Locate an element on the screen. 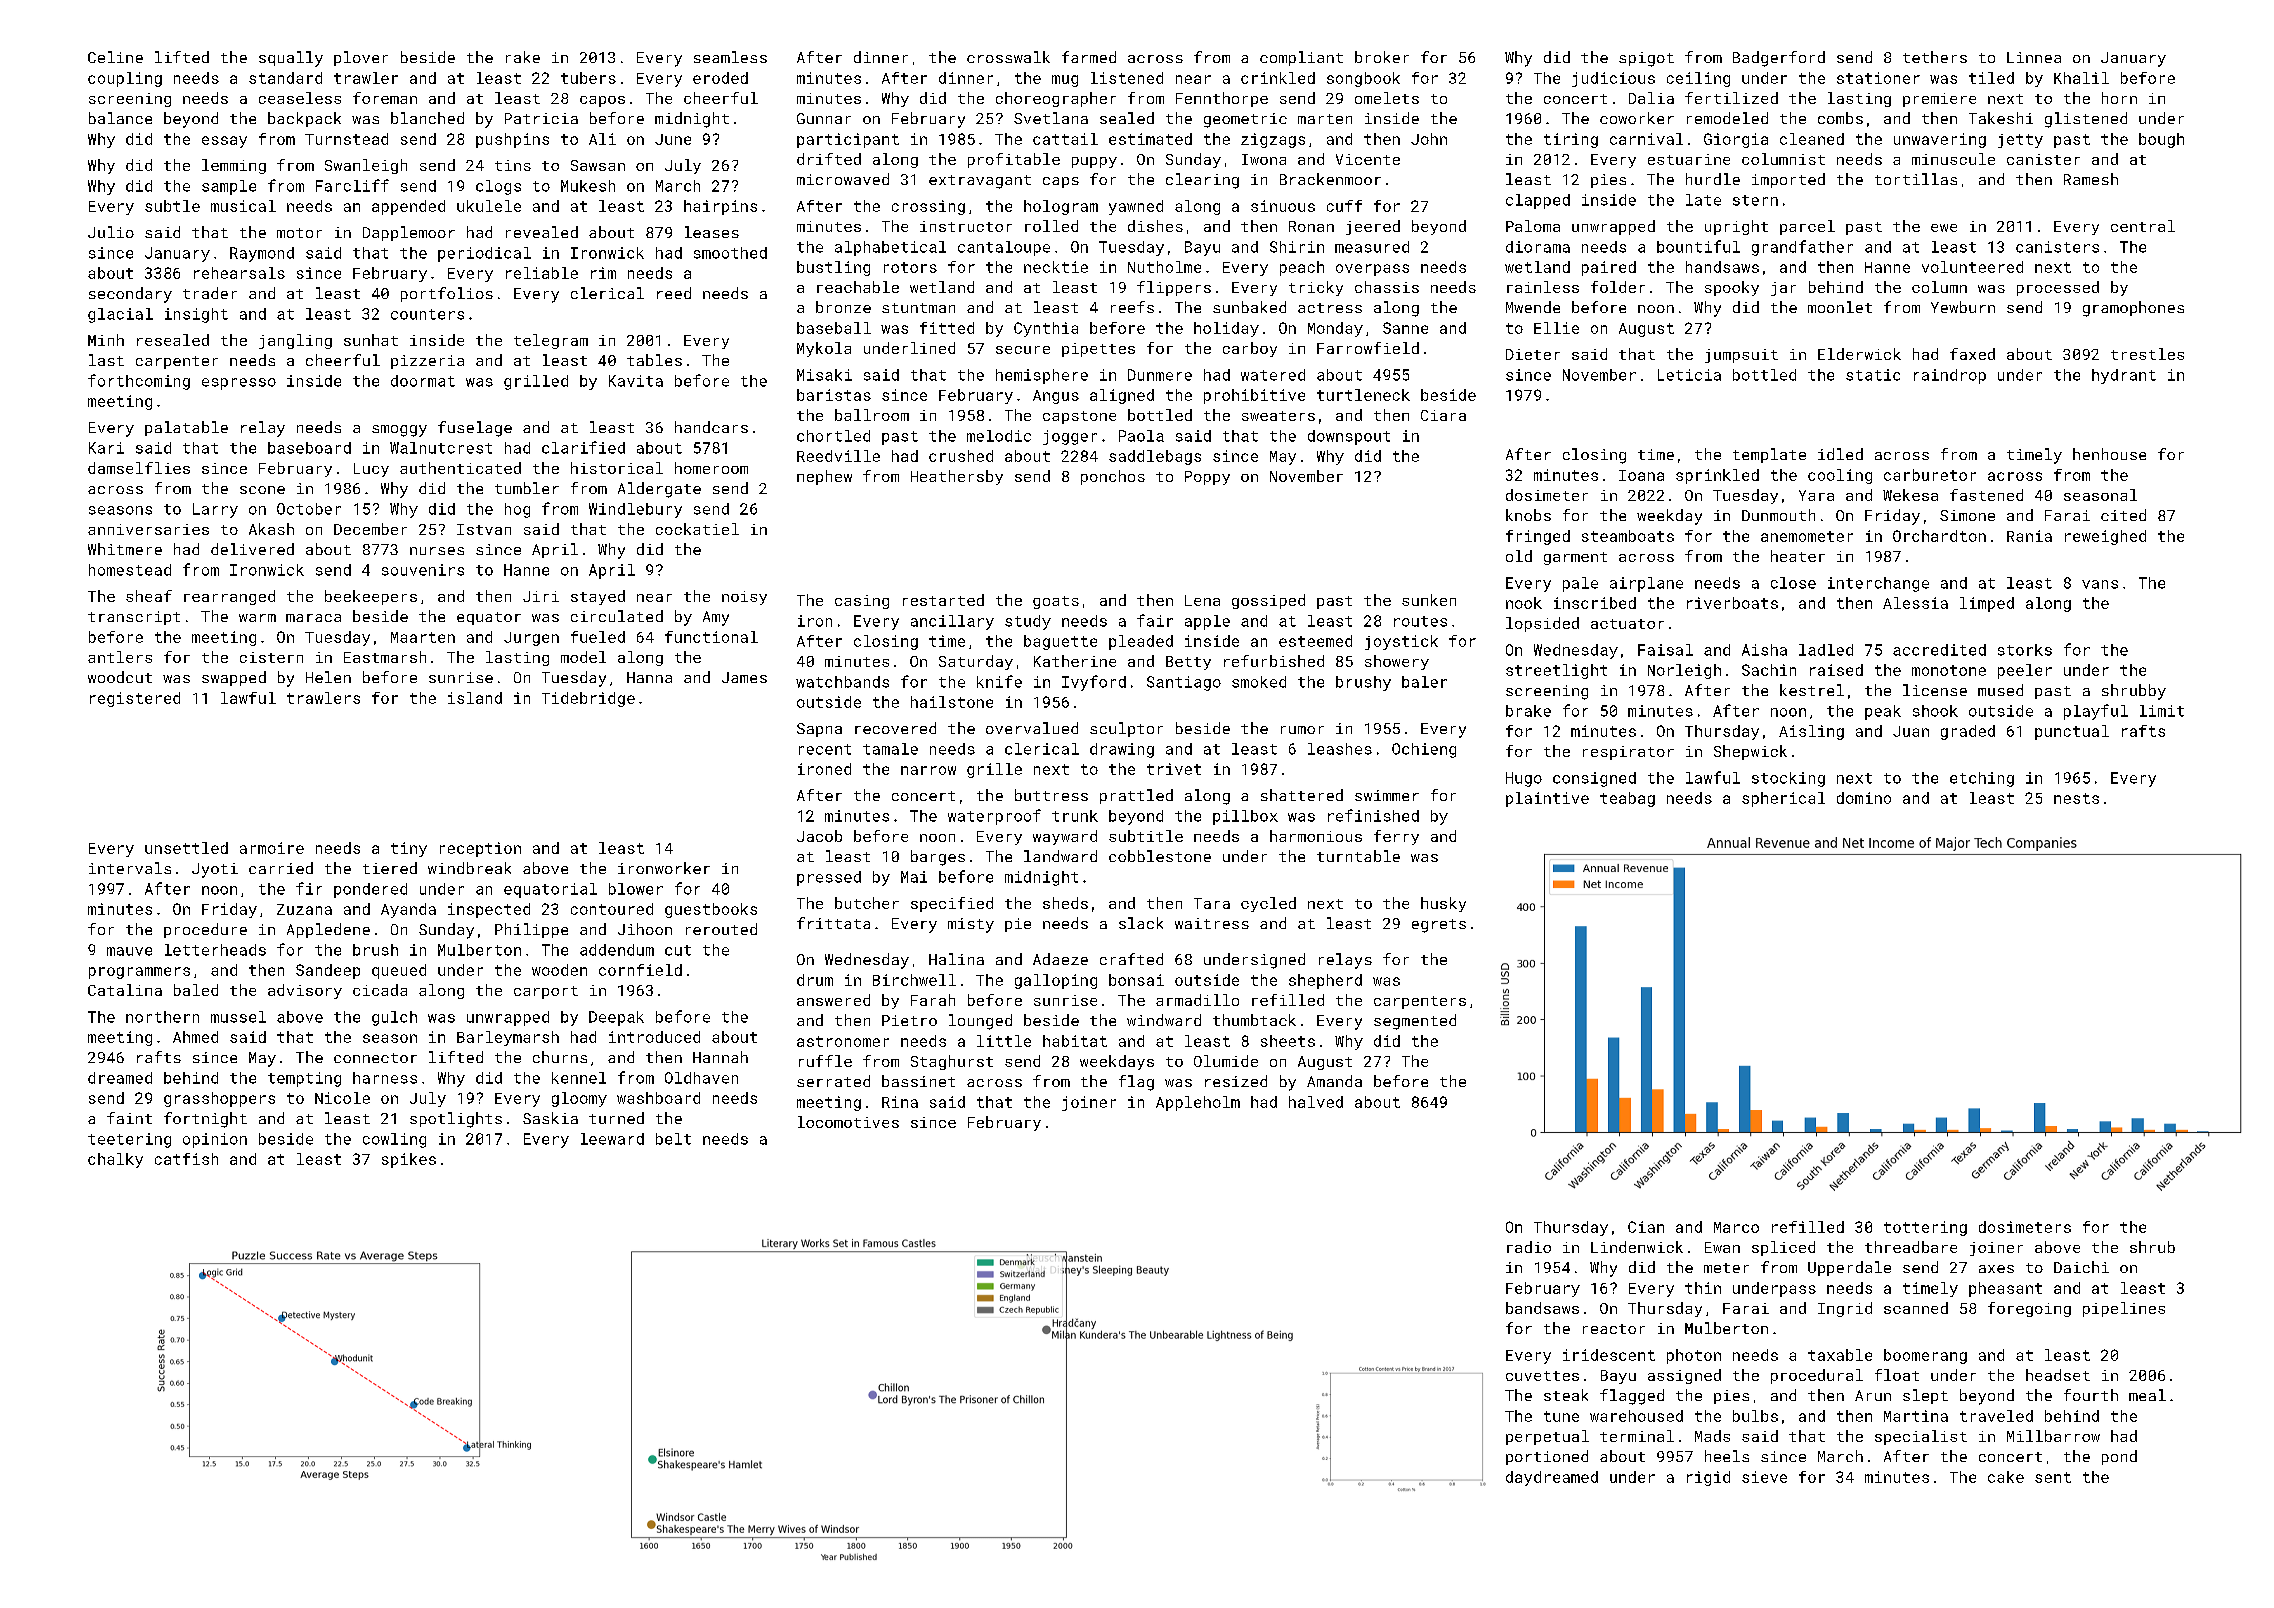 The image size is (2274, 1608). portioned is located at coordinates (1547, 1457).
